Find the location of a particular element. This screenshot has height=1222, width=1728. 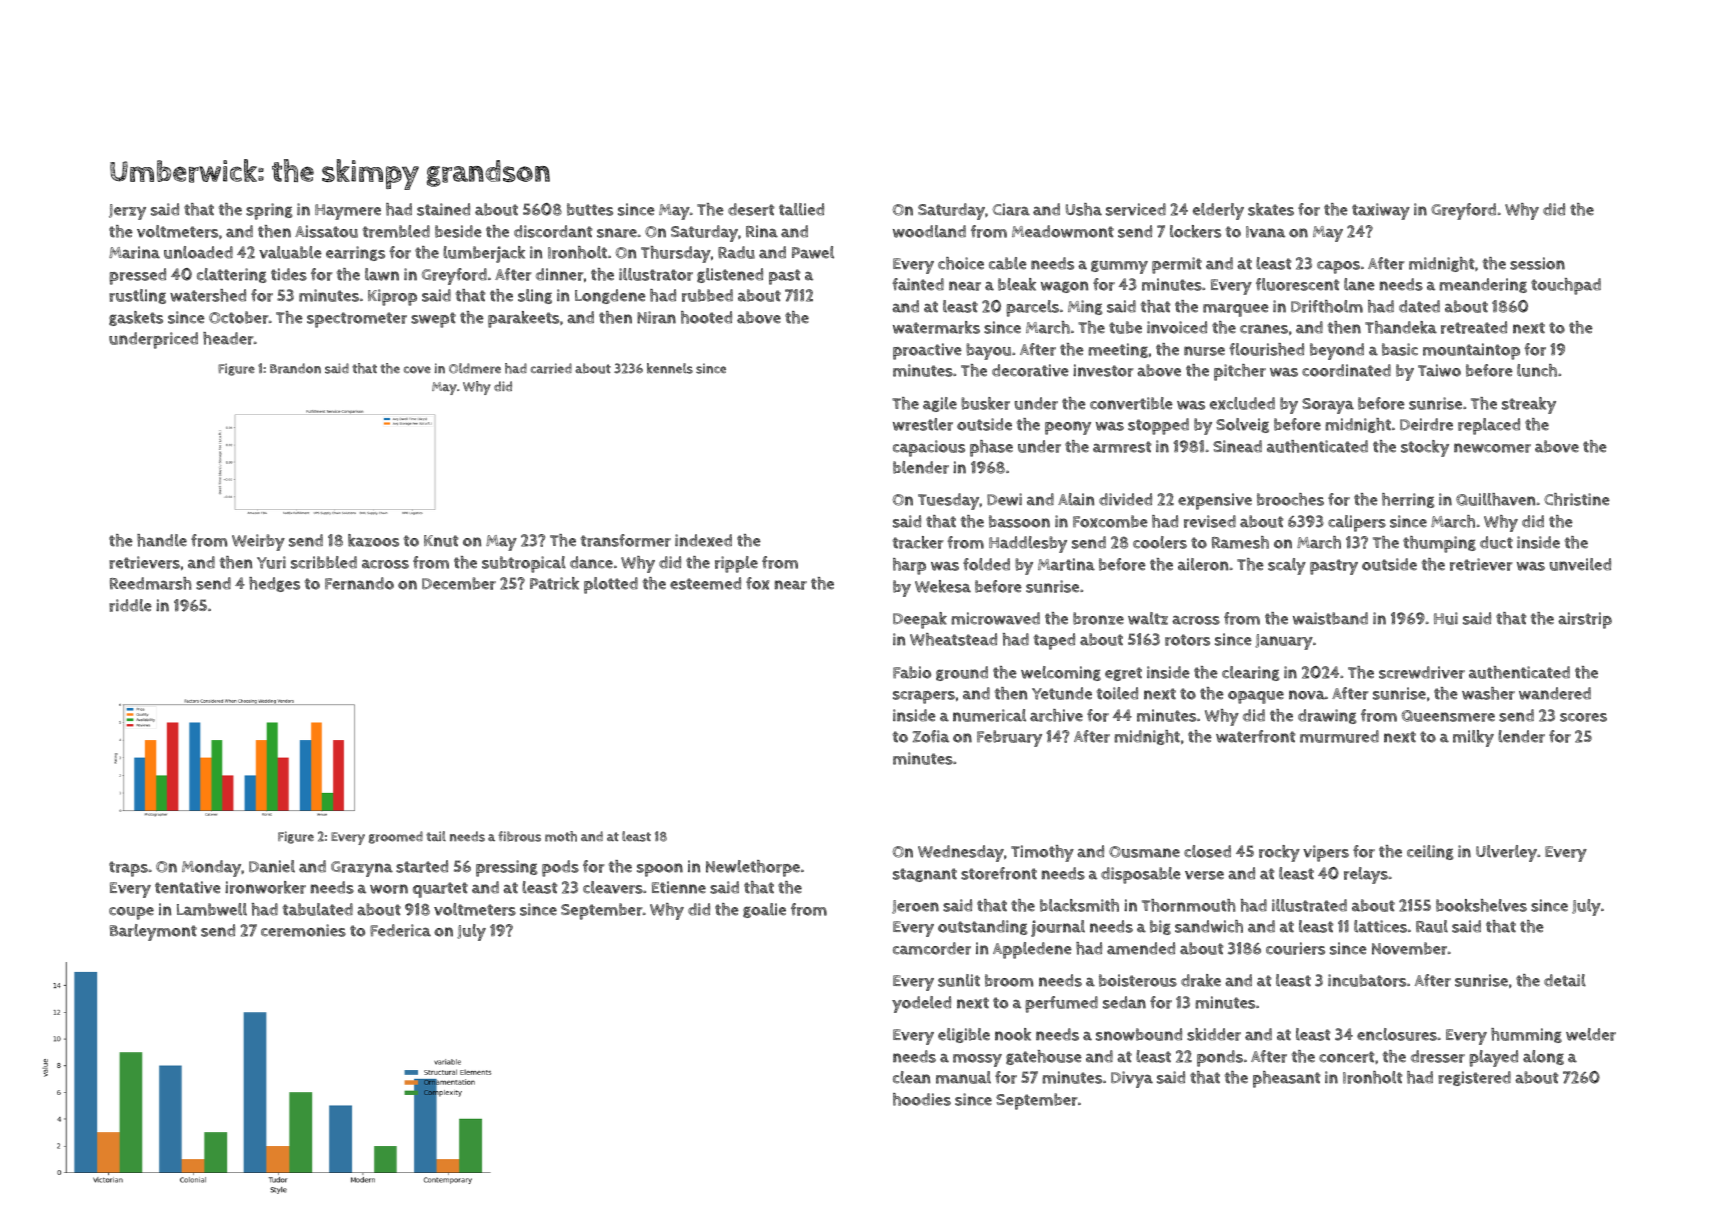

clean is located at coordinates (911, 1077).
